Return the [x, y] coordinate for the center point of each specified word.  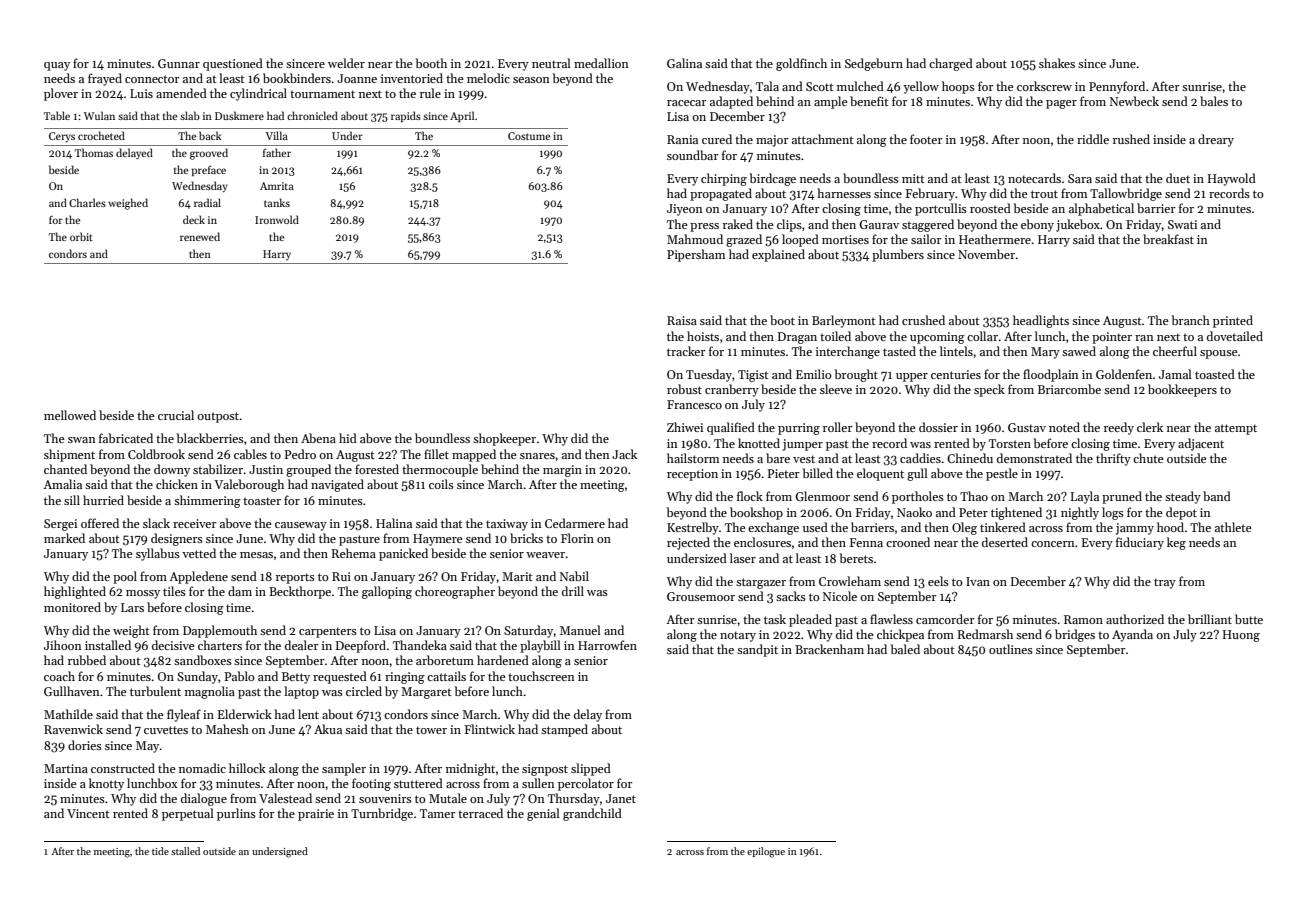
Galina [684, 63]
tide [160, 851]
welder [346, 63]
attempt [1236, 429]
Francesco [694, 404]
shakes [1057, 63]
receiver [195, 523]
